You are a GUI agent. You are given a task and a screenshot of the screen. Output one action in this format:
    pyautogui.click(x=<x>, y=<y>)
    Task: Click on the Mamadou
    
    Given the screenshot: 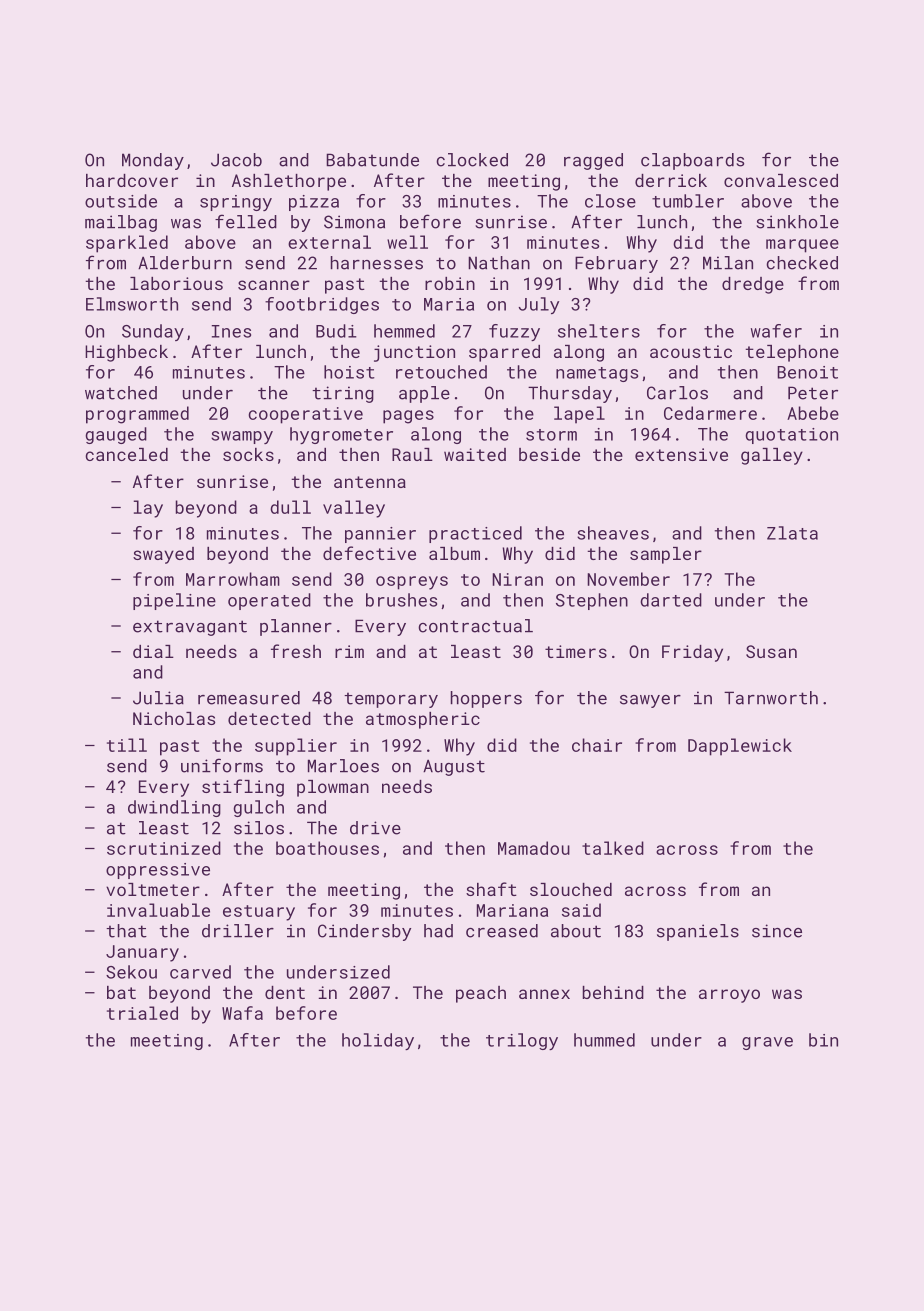 What is the action you would take?
    pyautogui.click(x=534, y=848)
